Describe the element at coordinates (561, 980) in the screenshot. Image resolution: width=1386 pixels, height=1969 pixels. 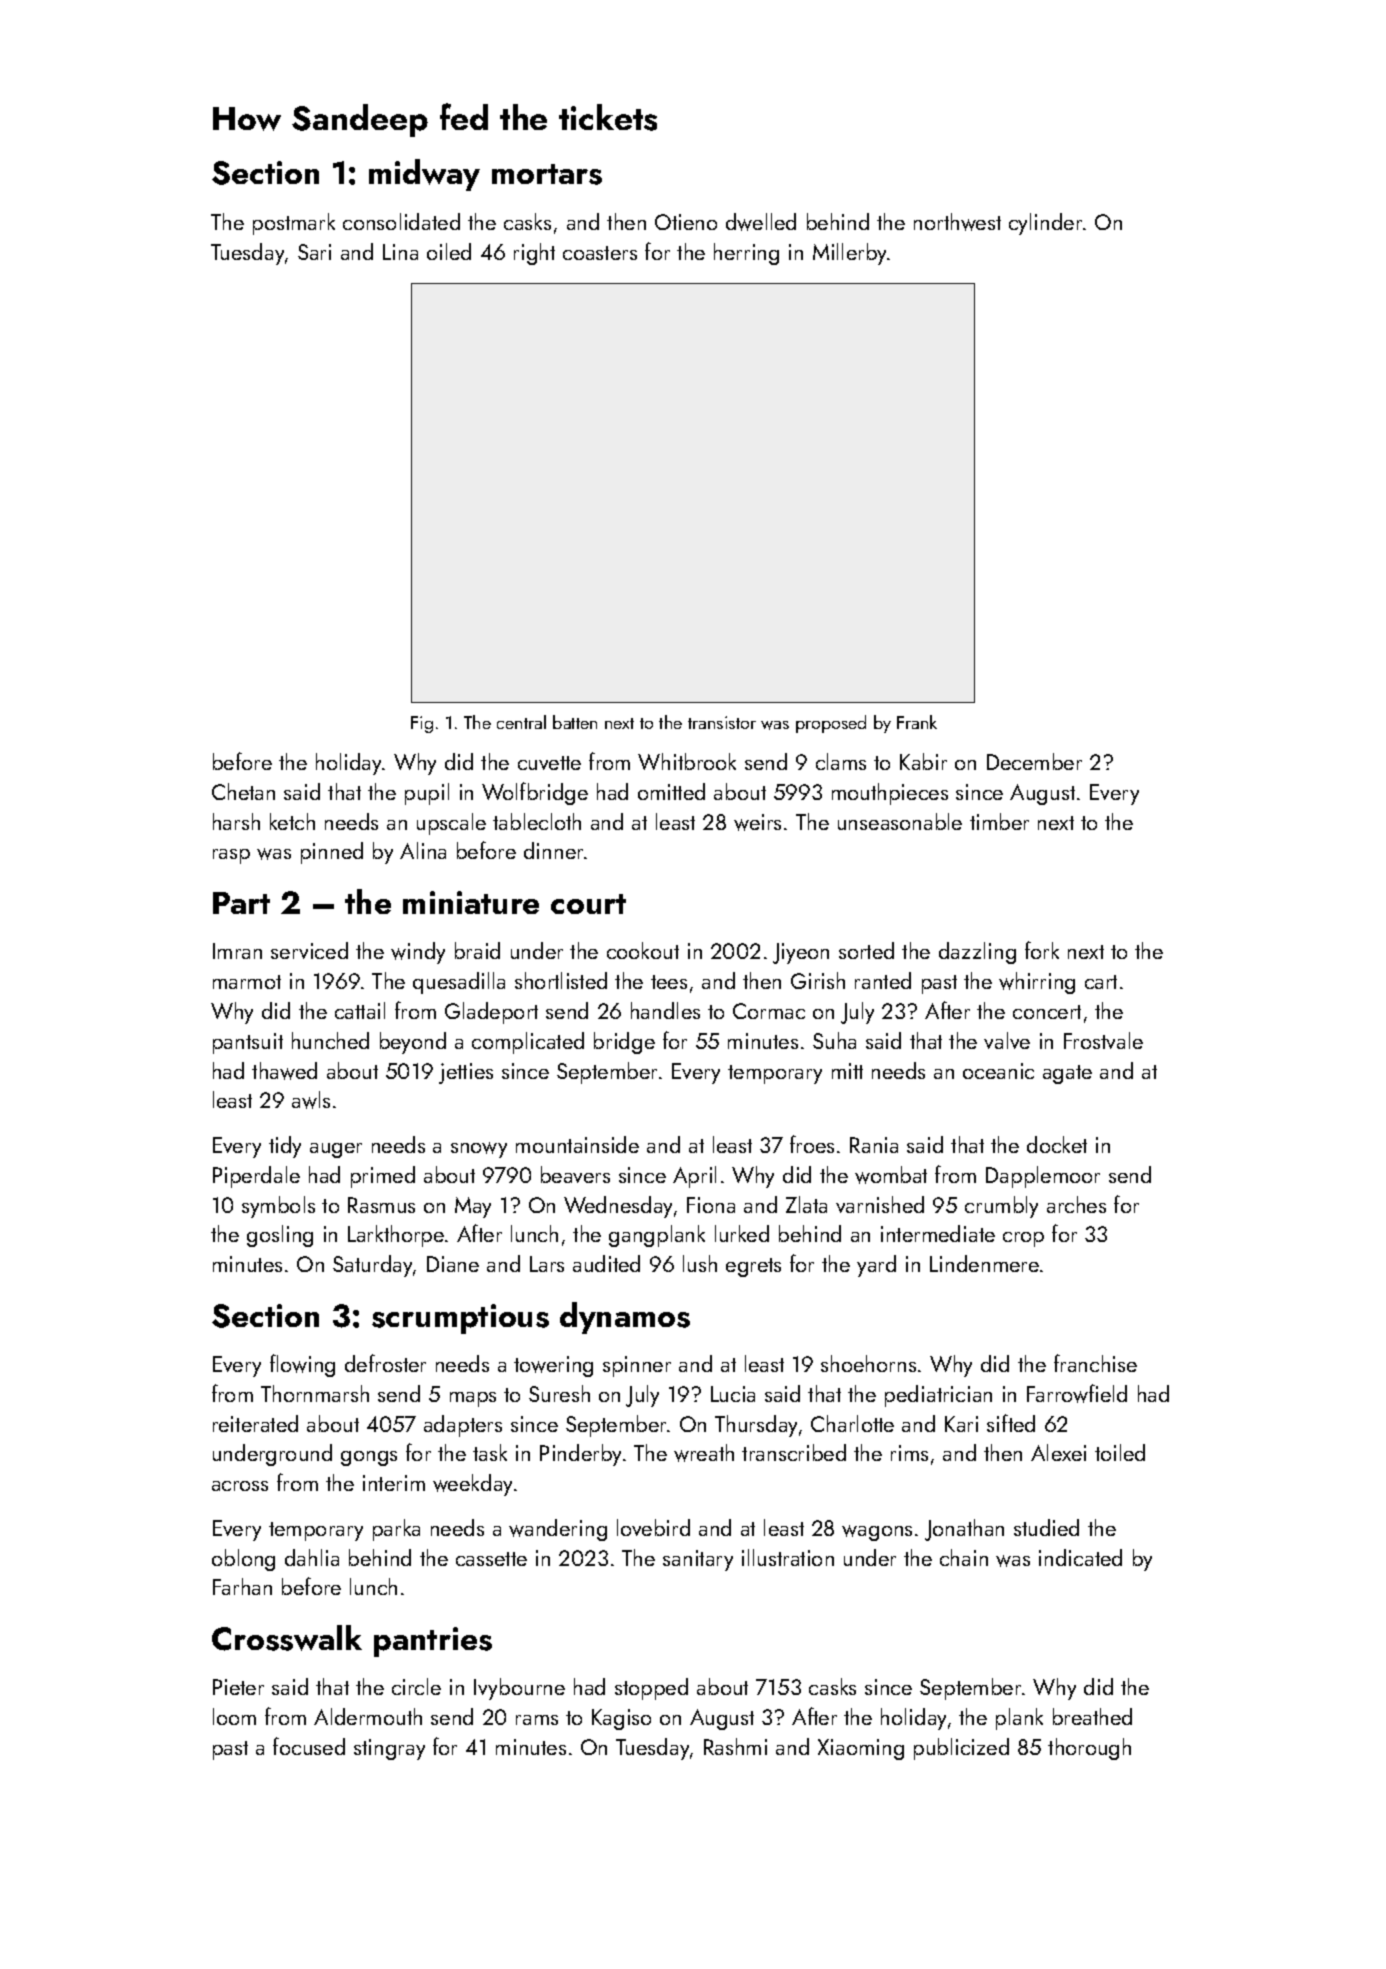
I see `shortlisted` at that location.
